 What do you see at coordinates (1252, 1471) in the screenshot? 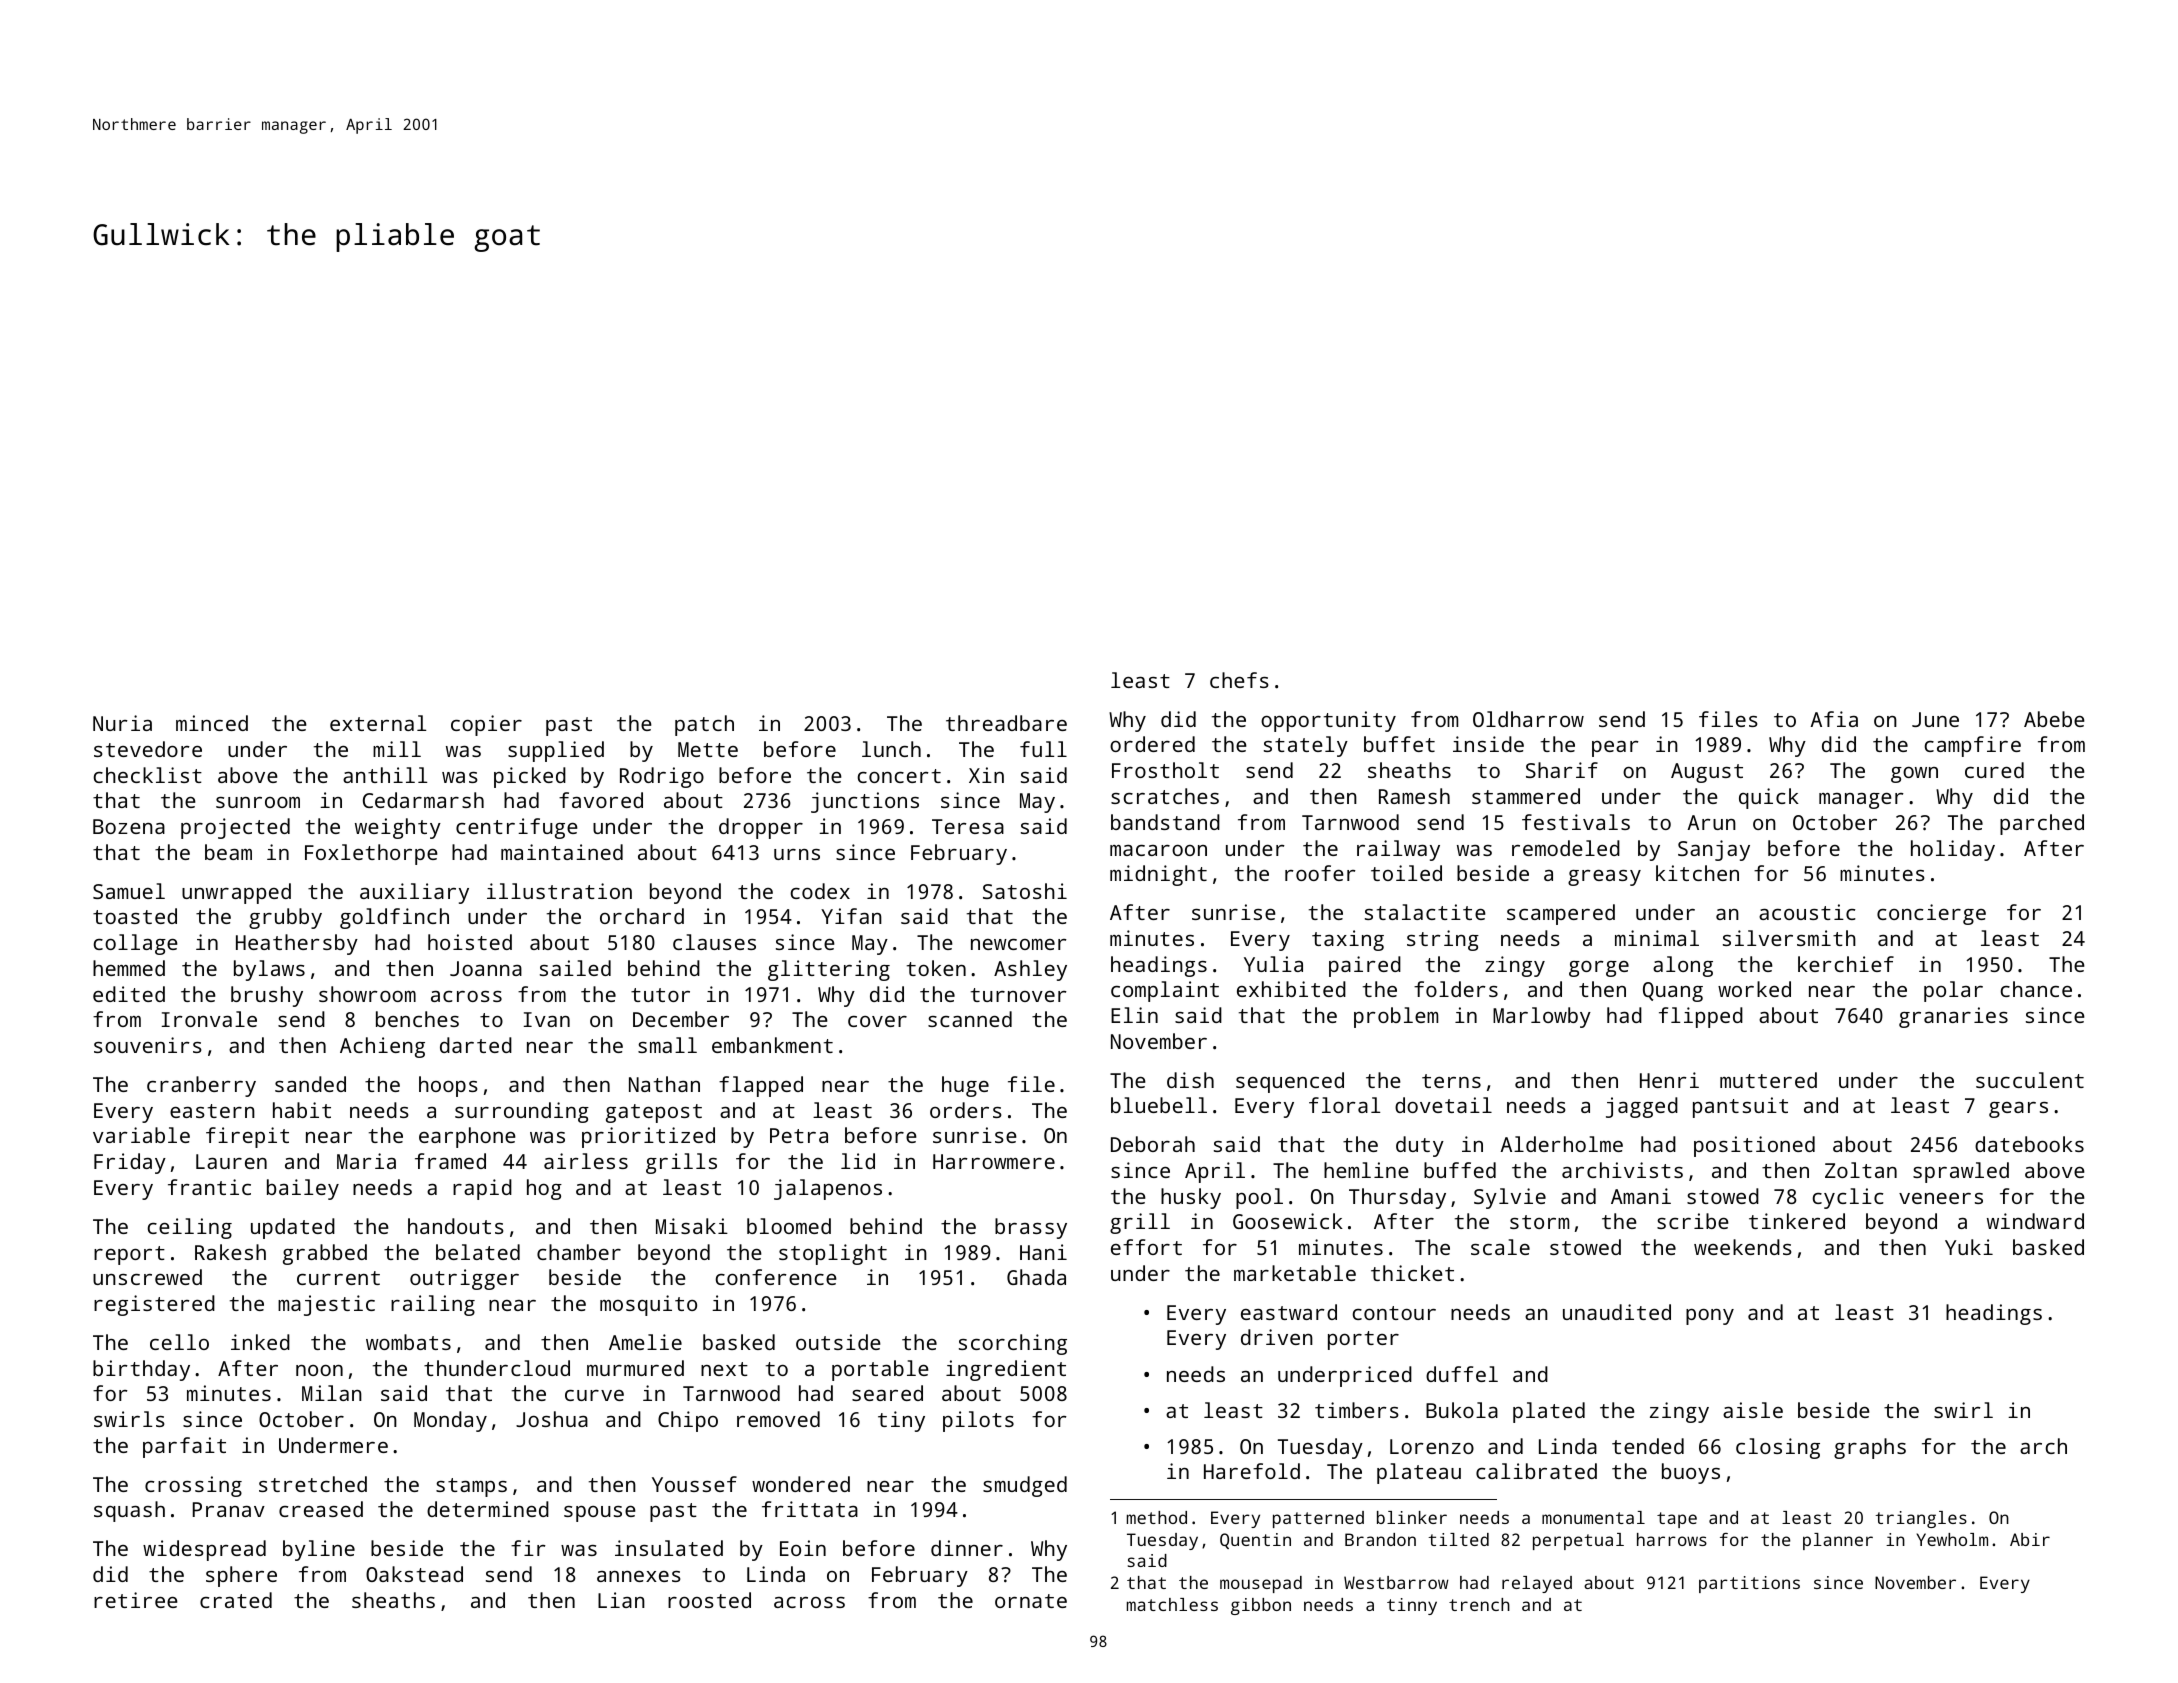
I see `Harefold` at bounding box center [1252, 1471].
